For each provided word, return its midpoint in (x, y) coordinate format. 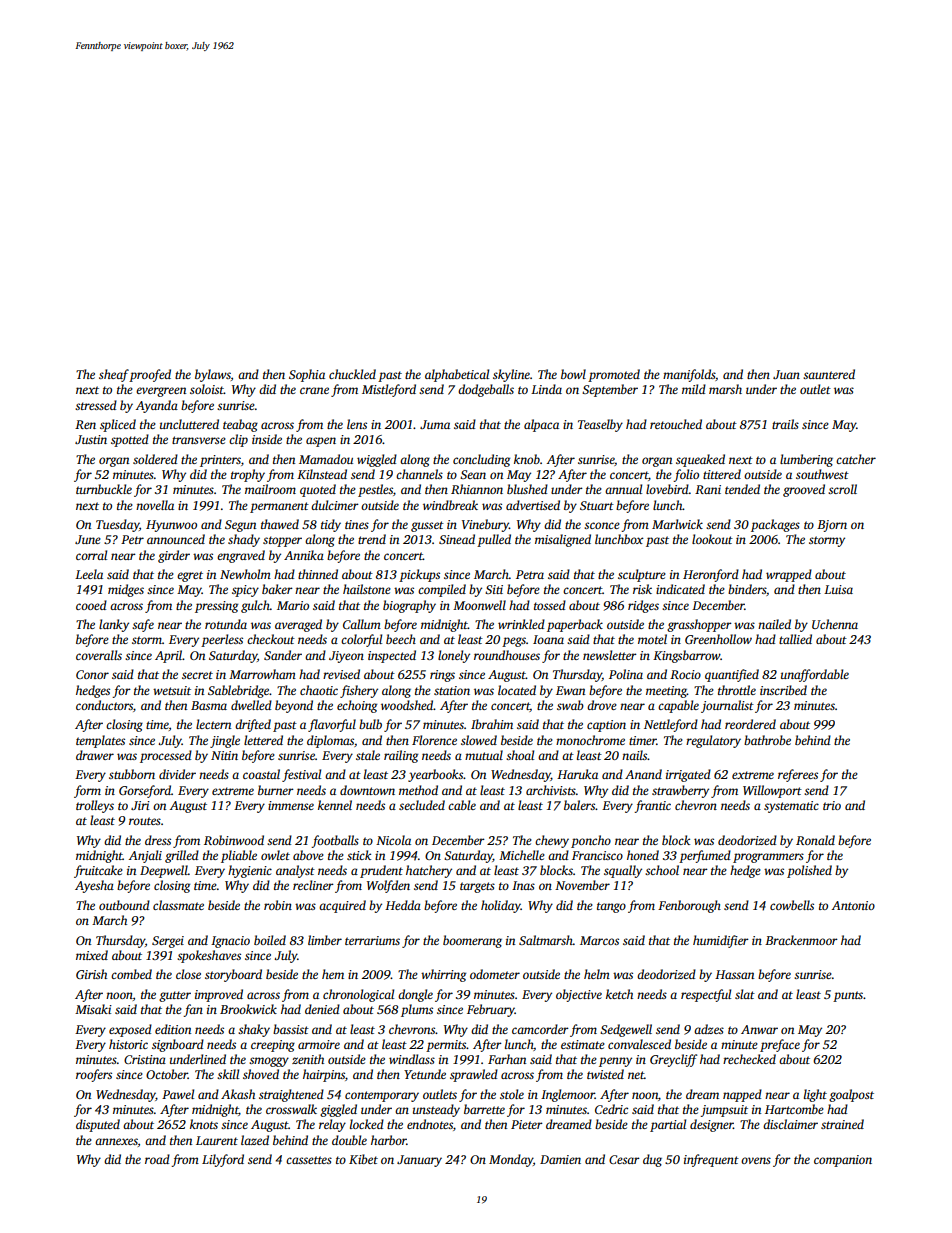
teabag (240, 425)
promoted (614, 375)
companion (843, 1161)
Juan (786, 374)
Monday (511, 1160)
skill (228, 1074)
